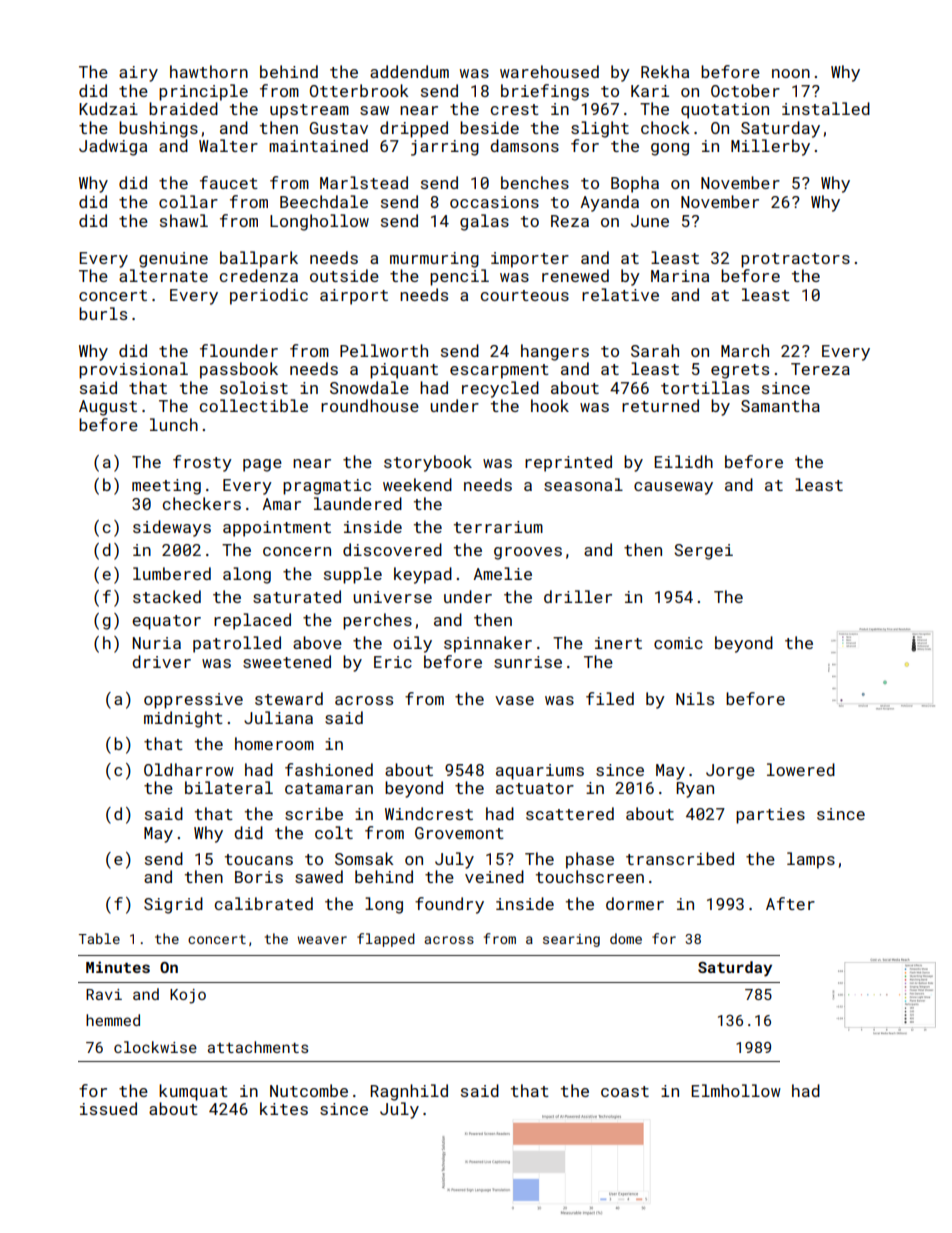 This image has height=1233, width=952. Describe the element at coordinates (484, 222) in the image. I see `galas` at that location.
